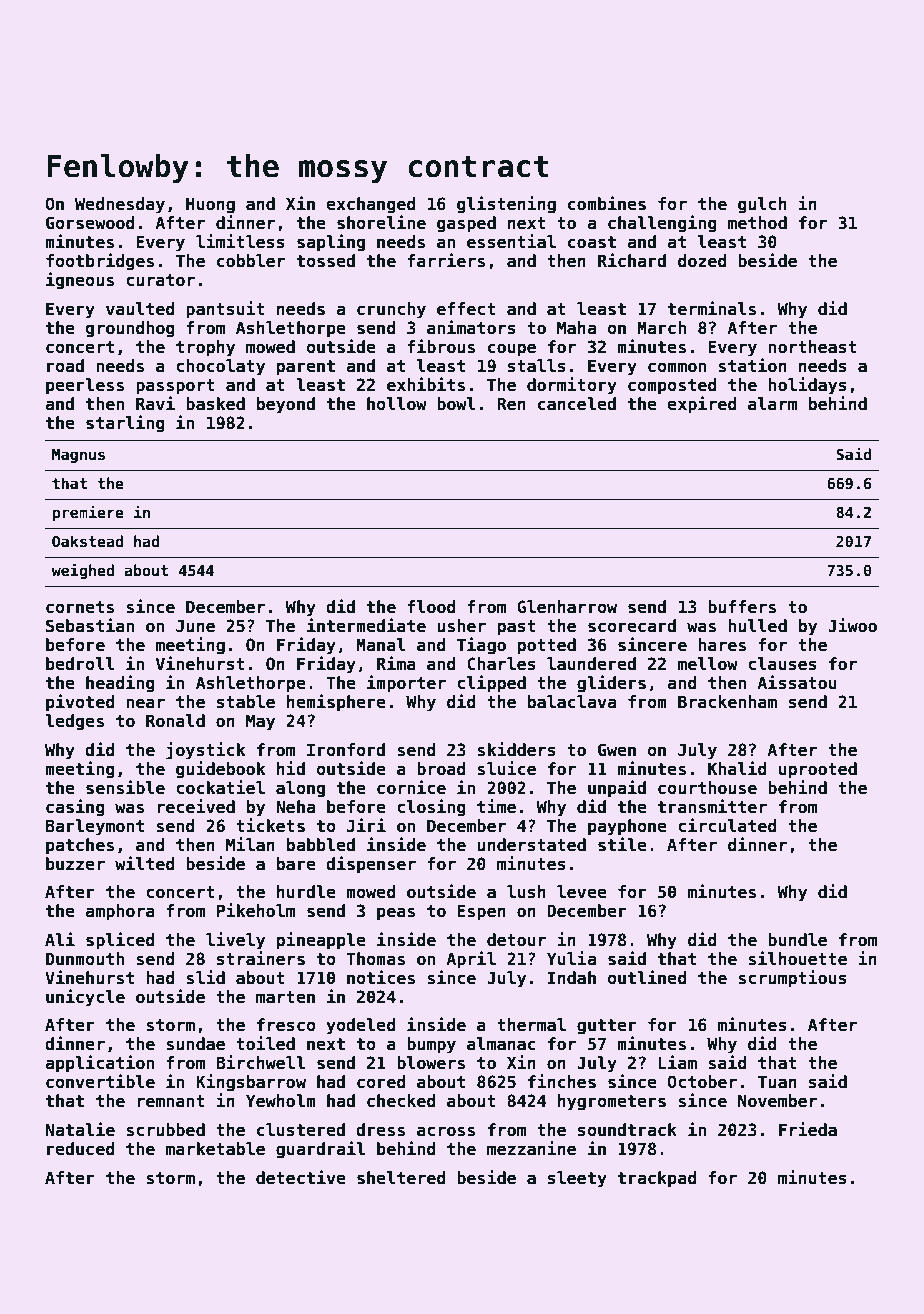  I want to click on expired, so click(702, 405).
